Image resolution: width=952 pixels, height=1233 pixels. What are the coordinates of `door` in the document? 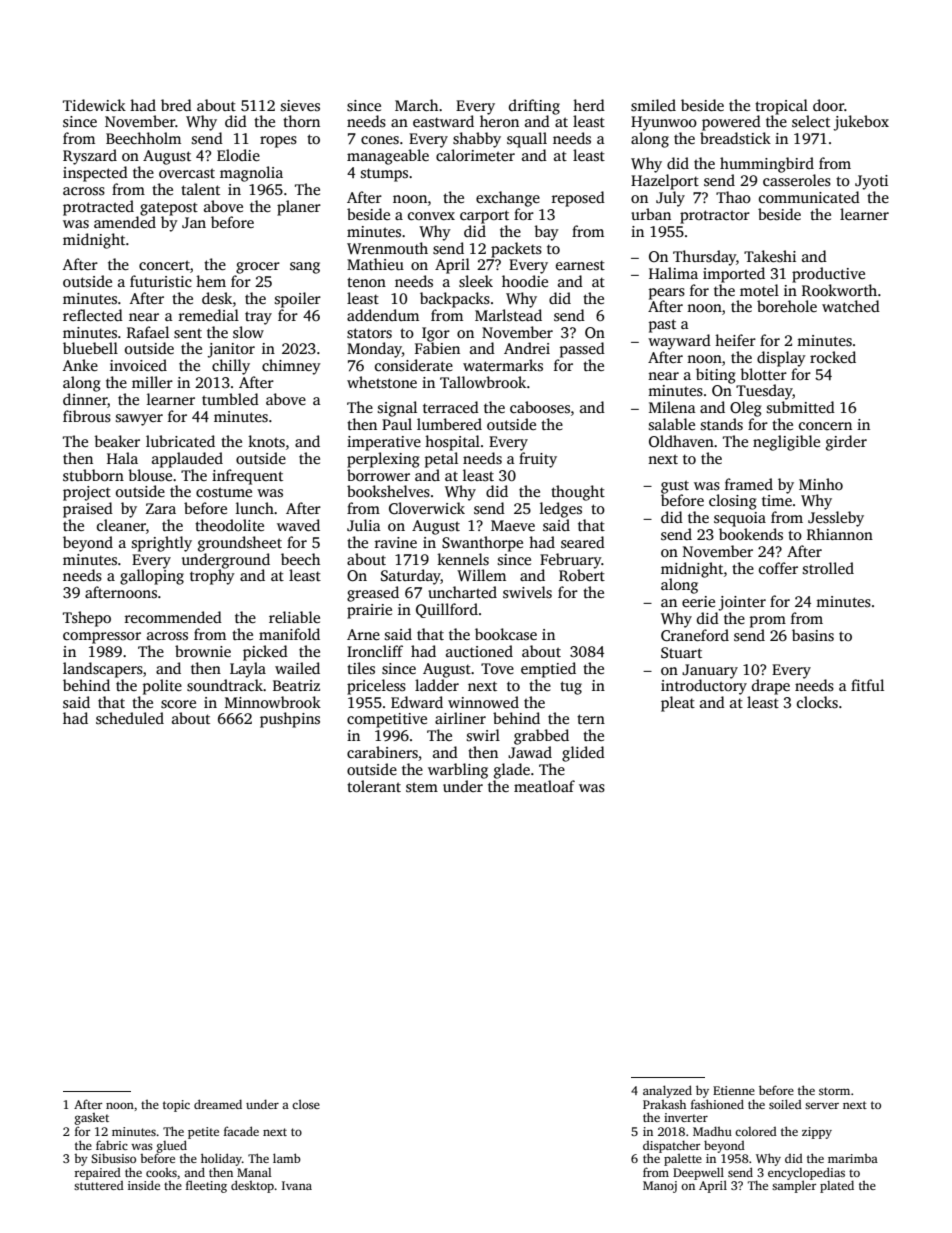 It's located at (828, 105).
